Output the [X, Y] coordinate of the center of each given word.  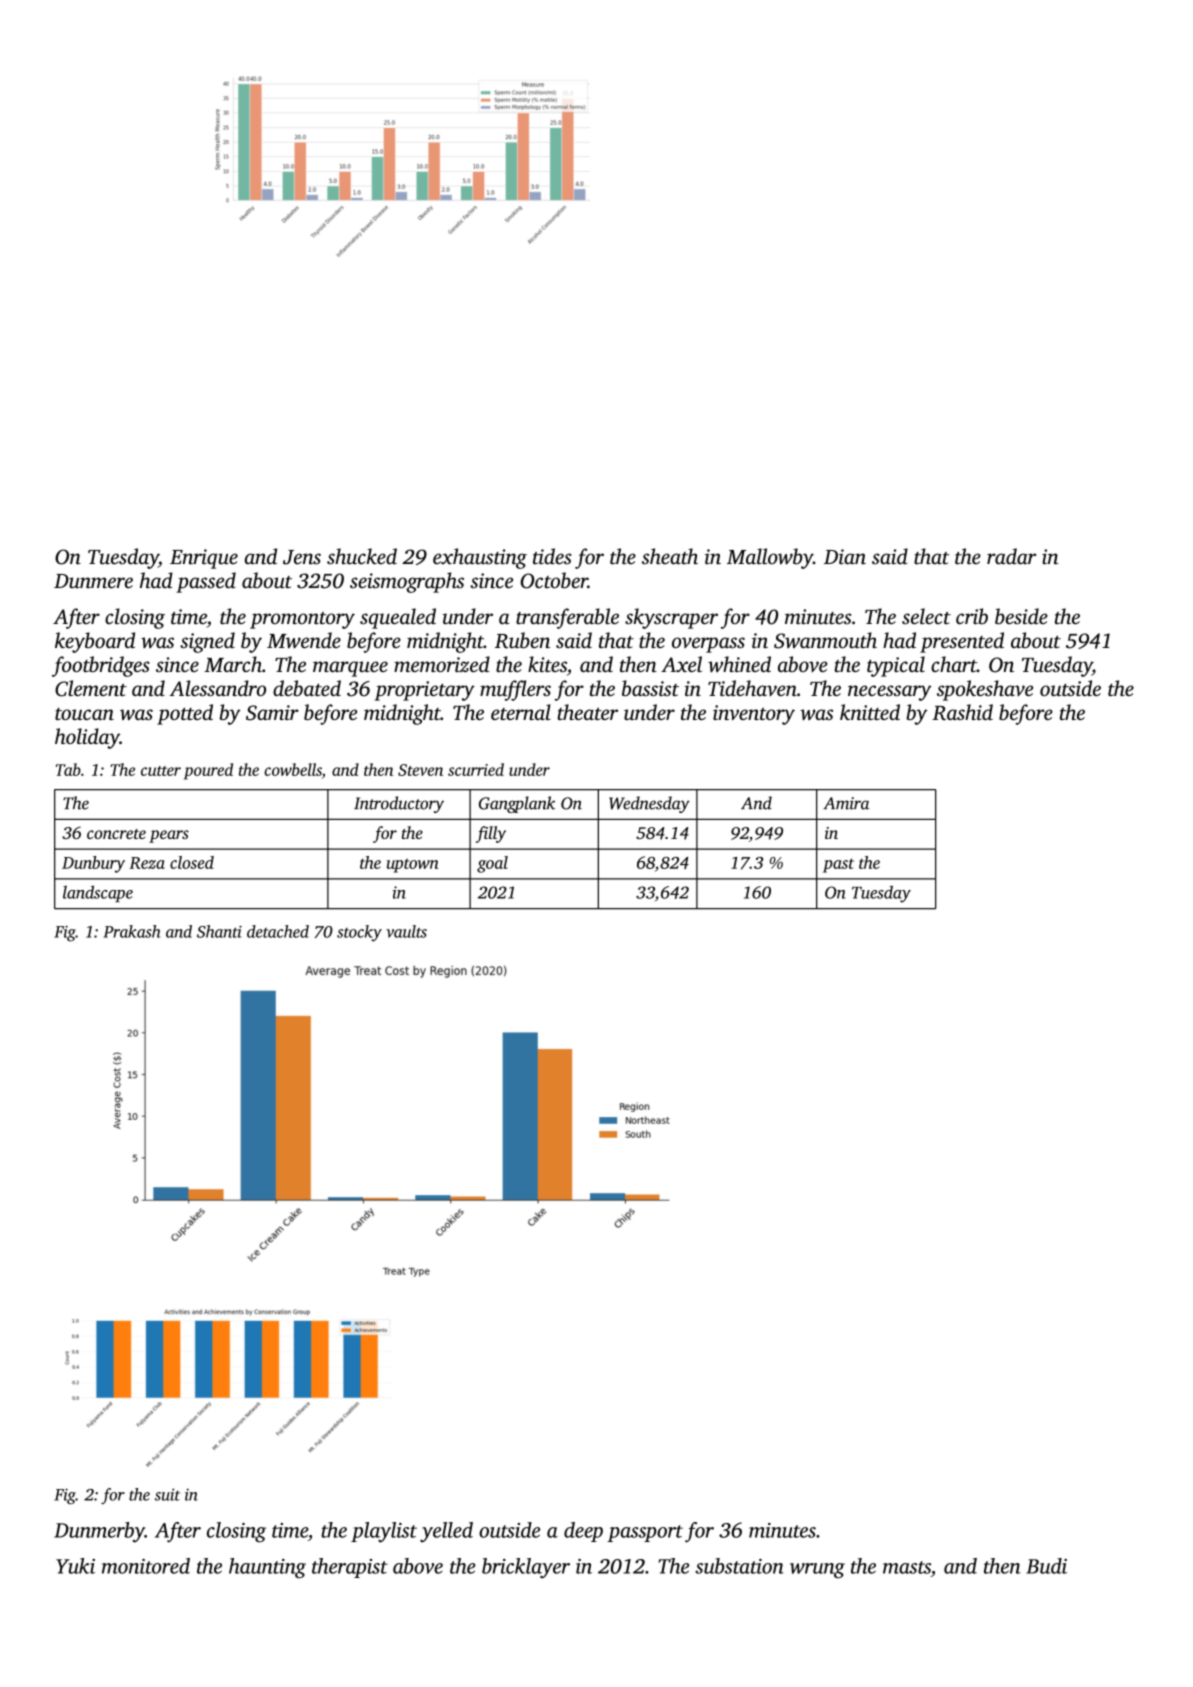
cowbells [293, 769]
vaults [406, 931]
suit [167, 1494]
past [838, 865]
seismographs [407, 582]
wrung [817, 1570]
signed [207, 642]
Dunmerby [99, 1532]
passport [645, 1533]
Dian [845, 557]
